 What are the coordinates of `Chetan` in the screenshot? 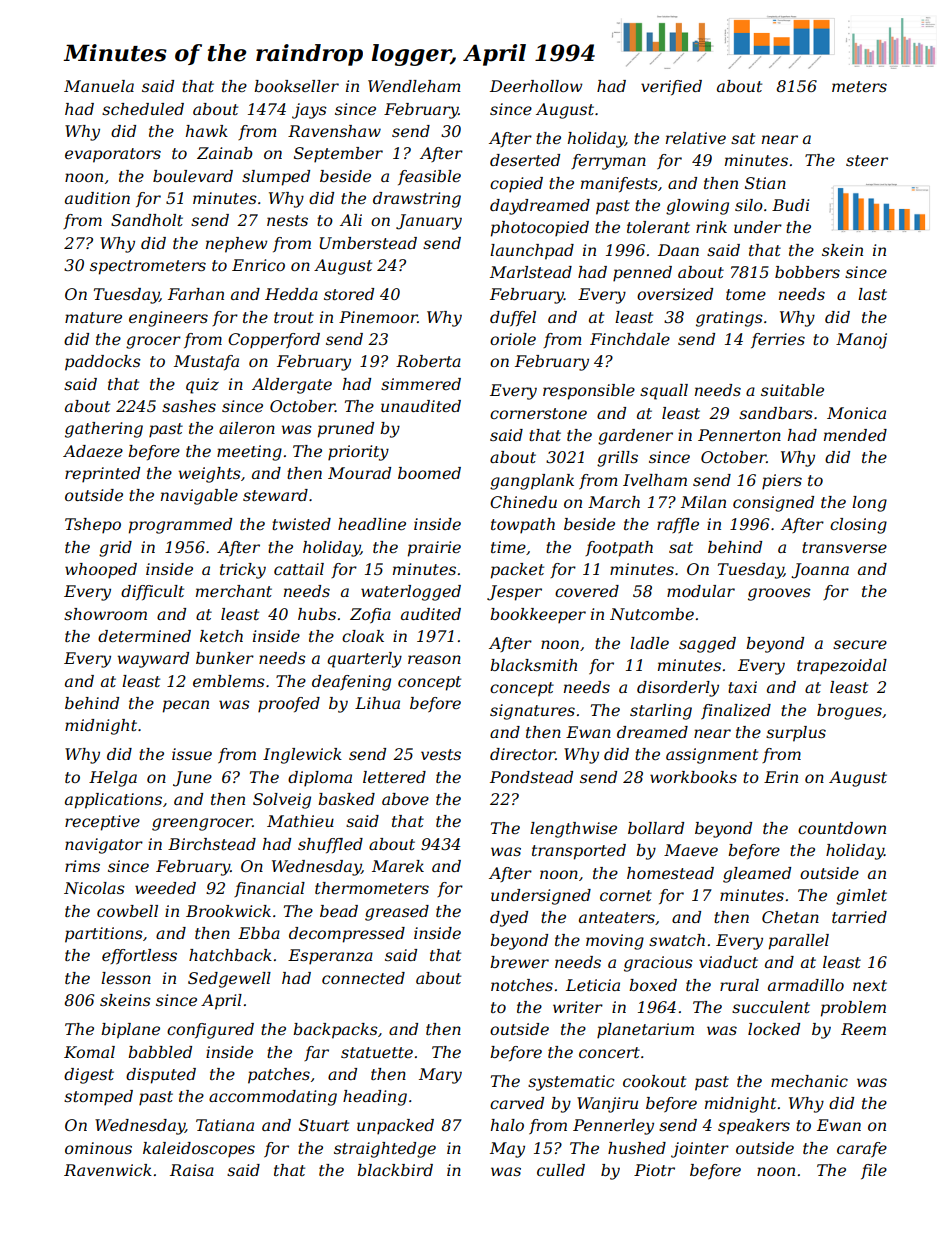 It's located at (790, 917).
